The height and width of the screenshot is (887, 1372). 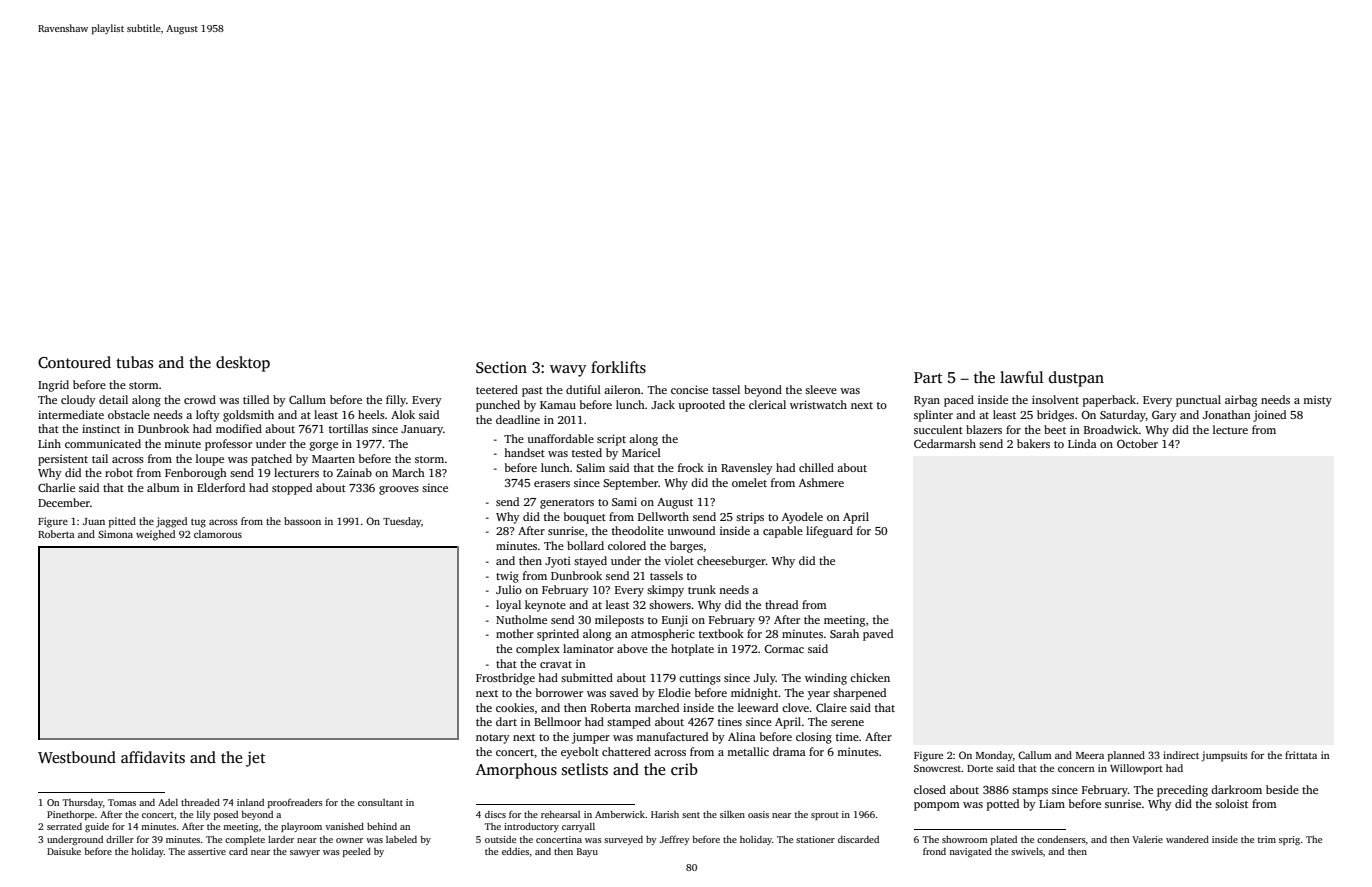 What do you see at coordinates (829, 532) in the screenshot?
I see `lifeguard` at bounding box center [829, 532].
